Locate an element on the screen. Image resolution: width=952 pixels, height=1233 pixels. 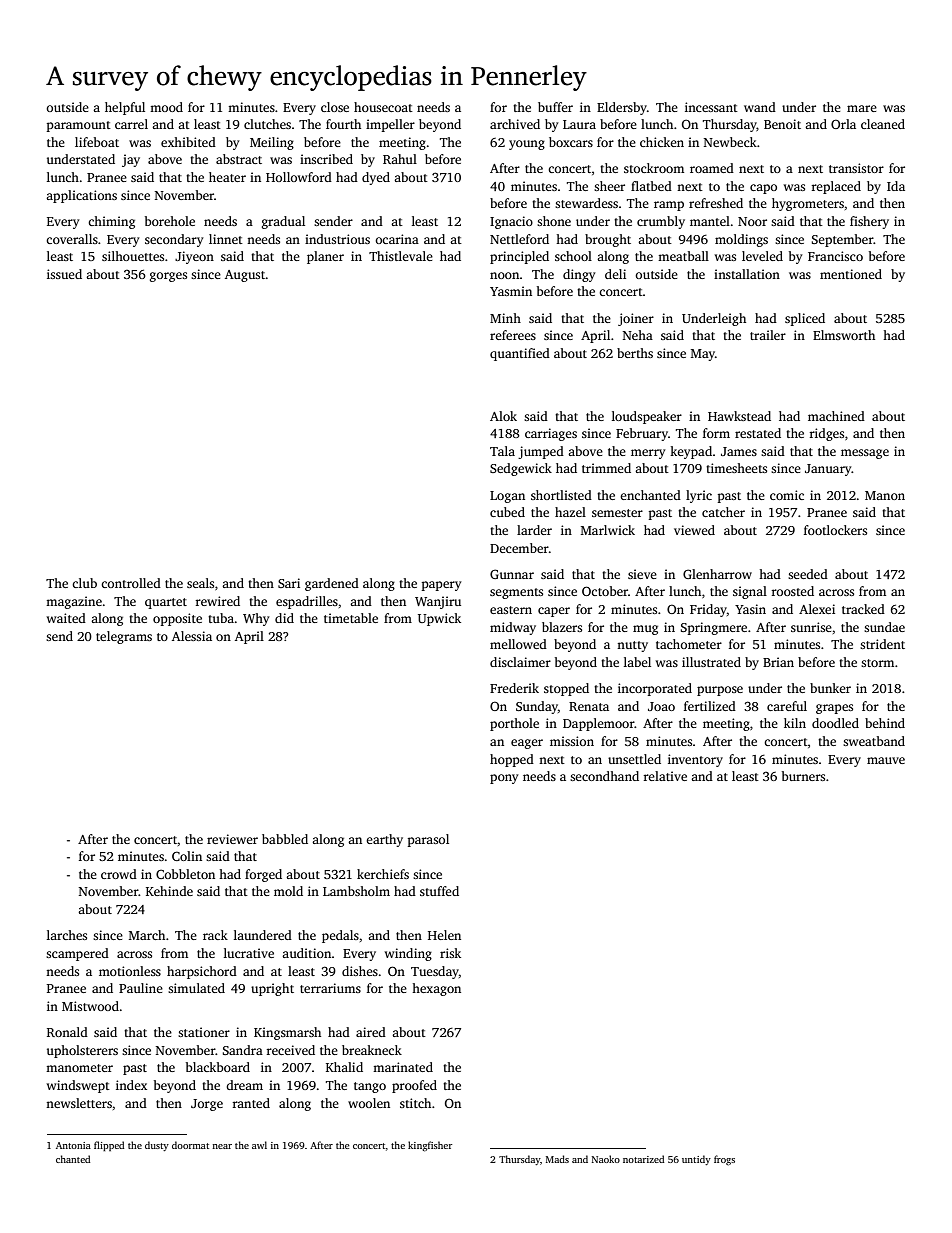
helpful is located at coordinates (125, 108).
